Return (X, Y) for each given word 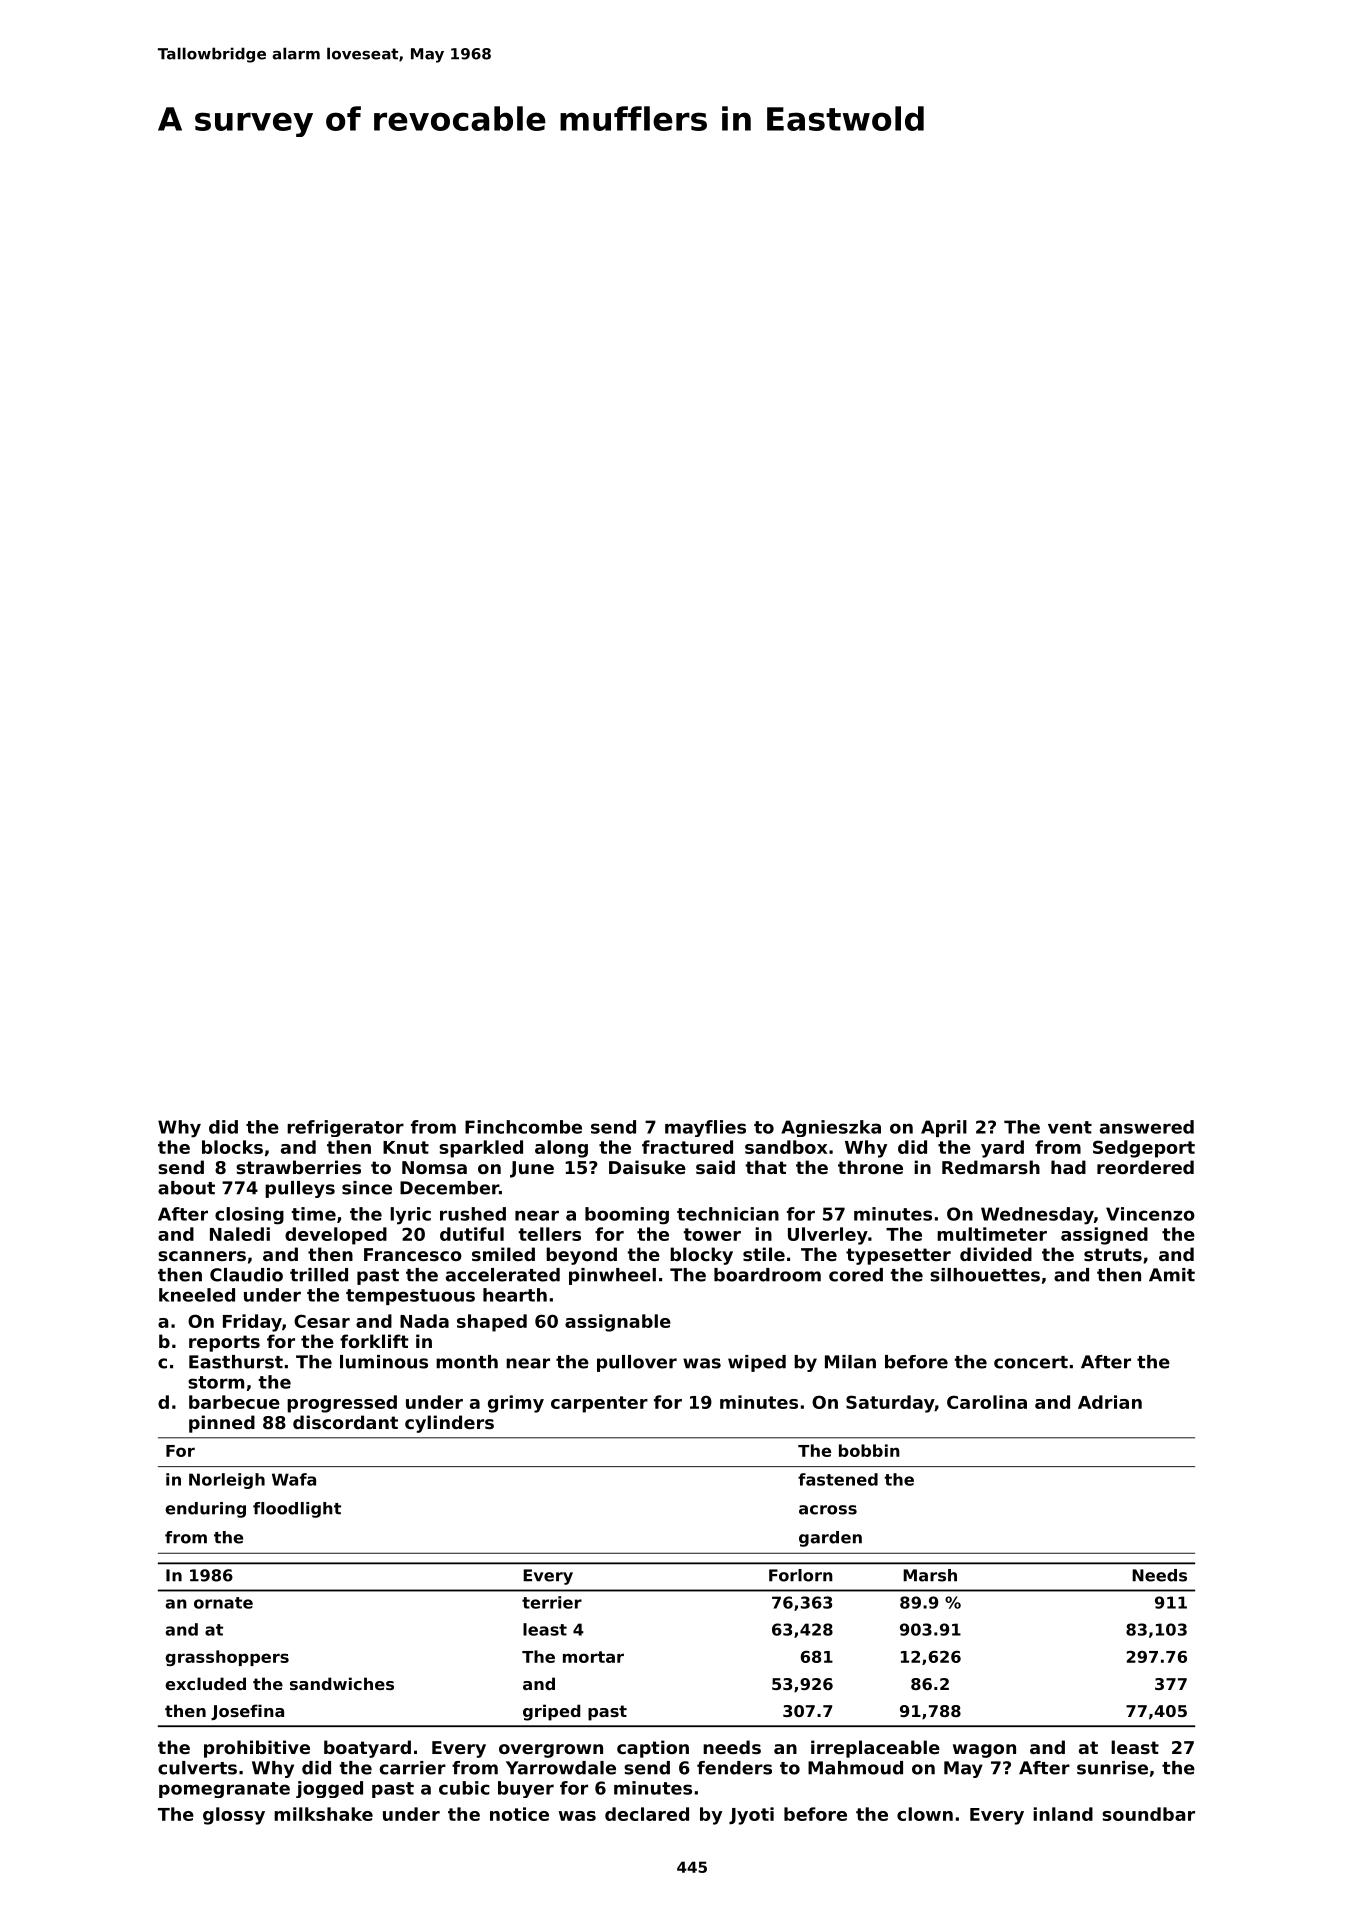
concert (1031, 1362)
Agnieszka (831, 1128)
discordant (345, 1422)
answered (1147, 1127)
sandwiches (342, 1683)
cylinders (449, 1424)
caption (653, 1749)
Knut (406, 1147)
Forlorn (801, 1575)
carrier (413, 1768)
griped (551, 1712)
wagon (984, 1751)
